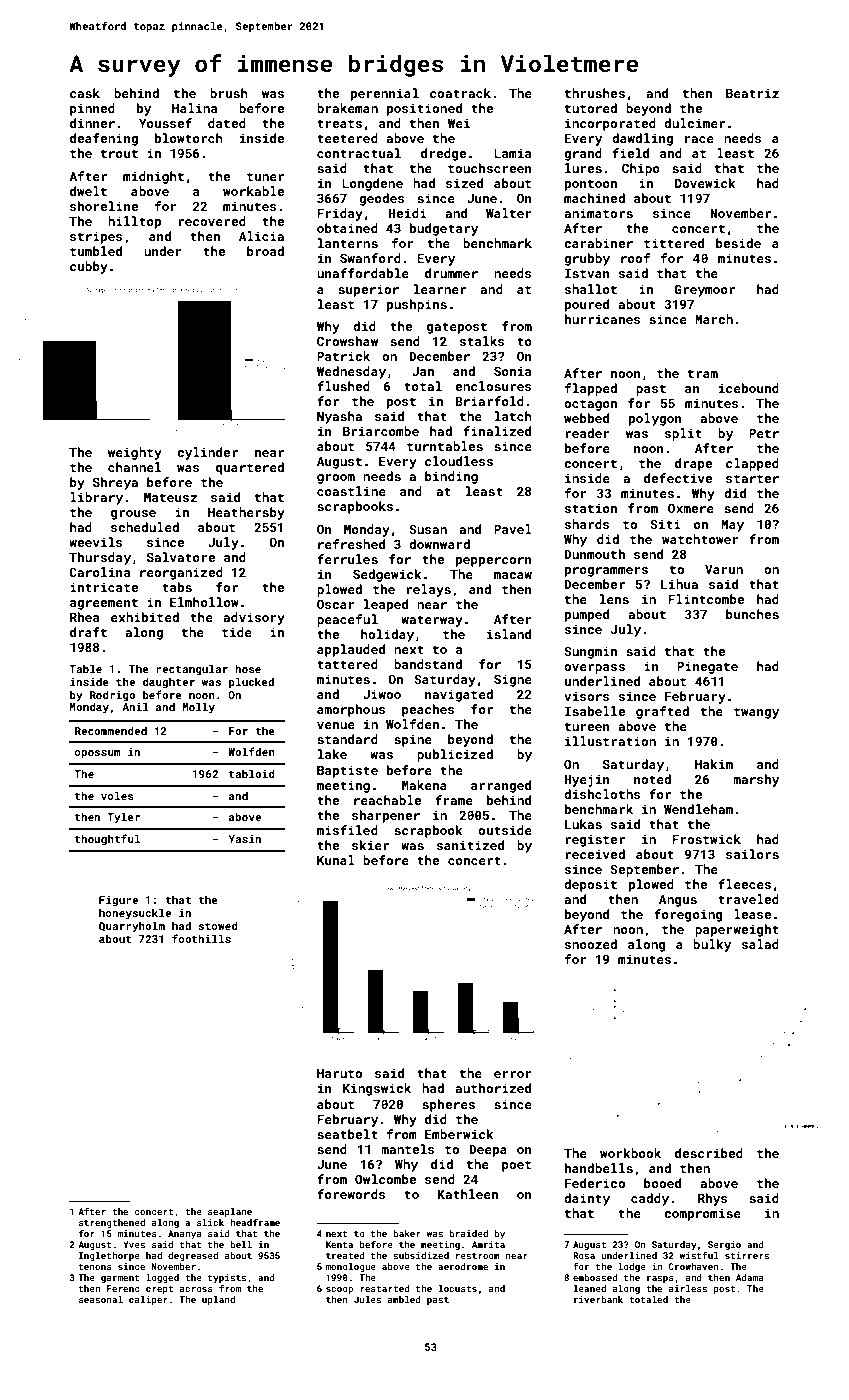 The width and height of the document is (849, 1400). Describe the element at coordinates (752, 614) in the document. I see `bunches` at that location.
